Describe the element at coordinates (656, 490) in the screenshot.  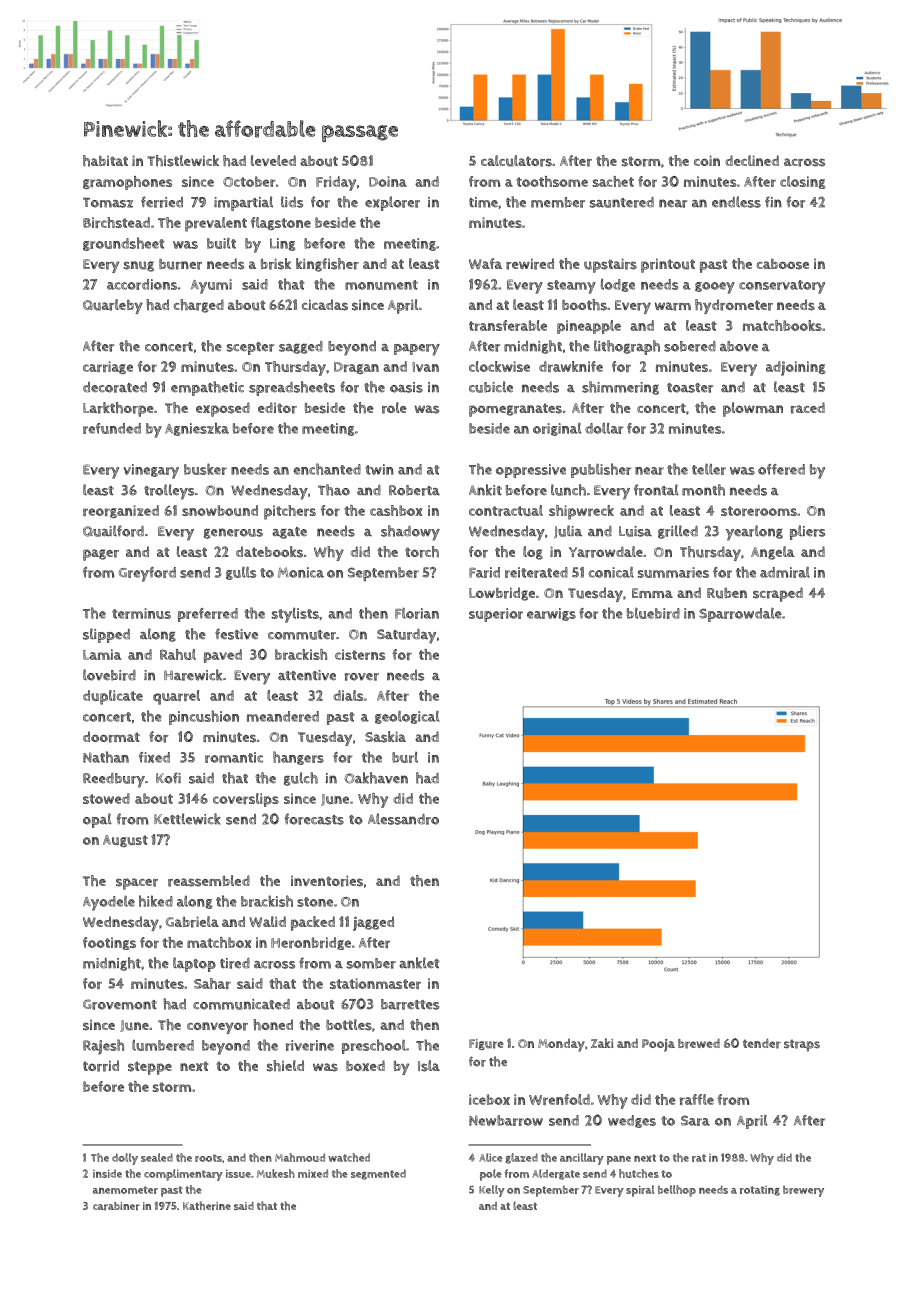
I see `frontal` at that location.
